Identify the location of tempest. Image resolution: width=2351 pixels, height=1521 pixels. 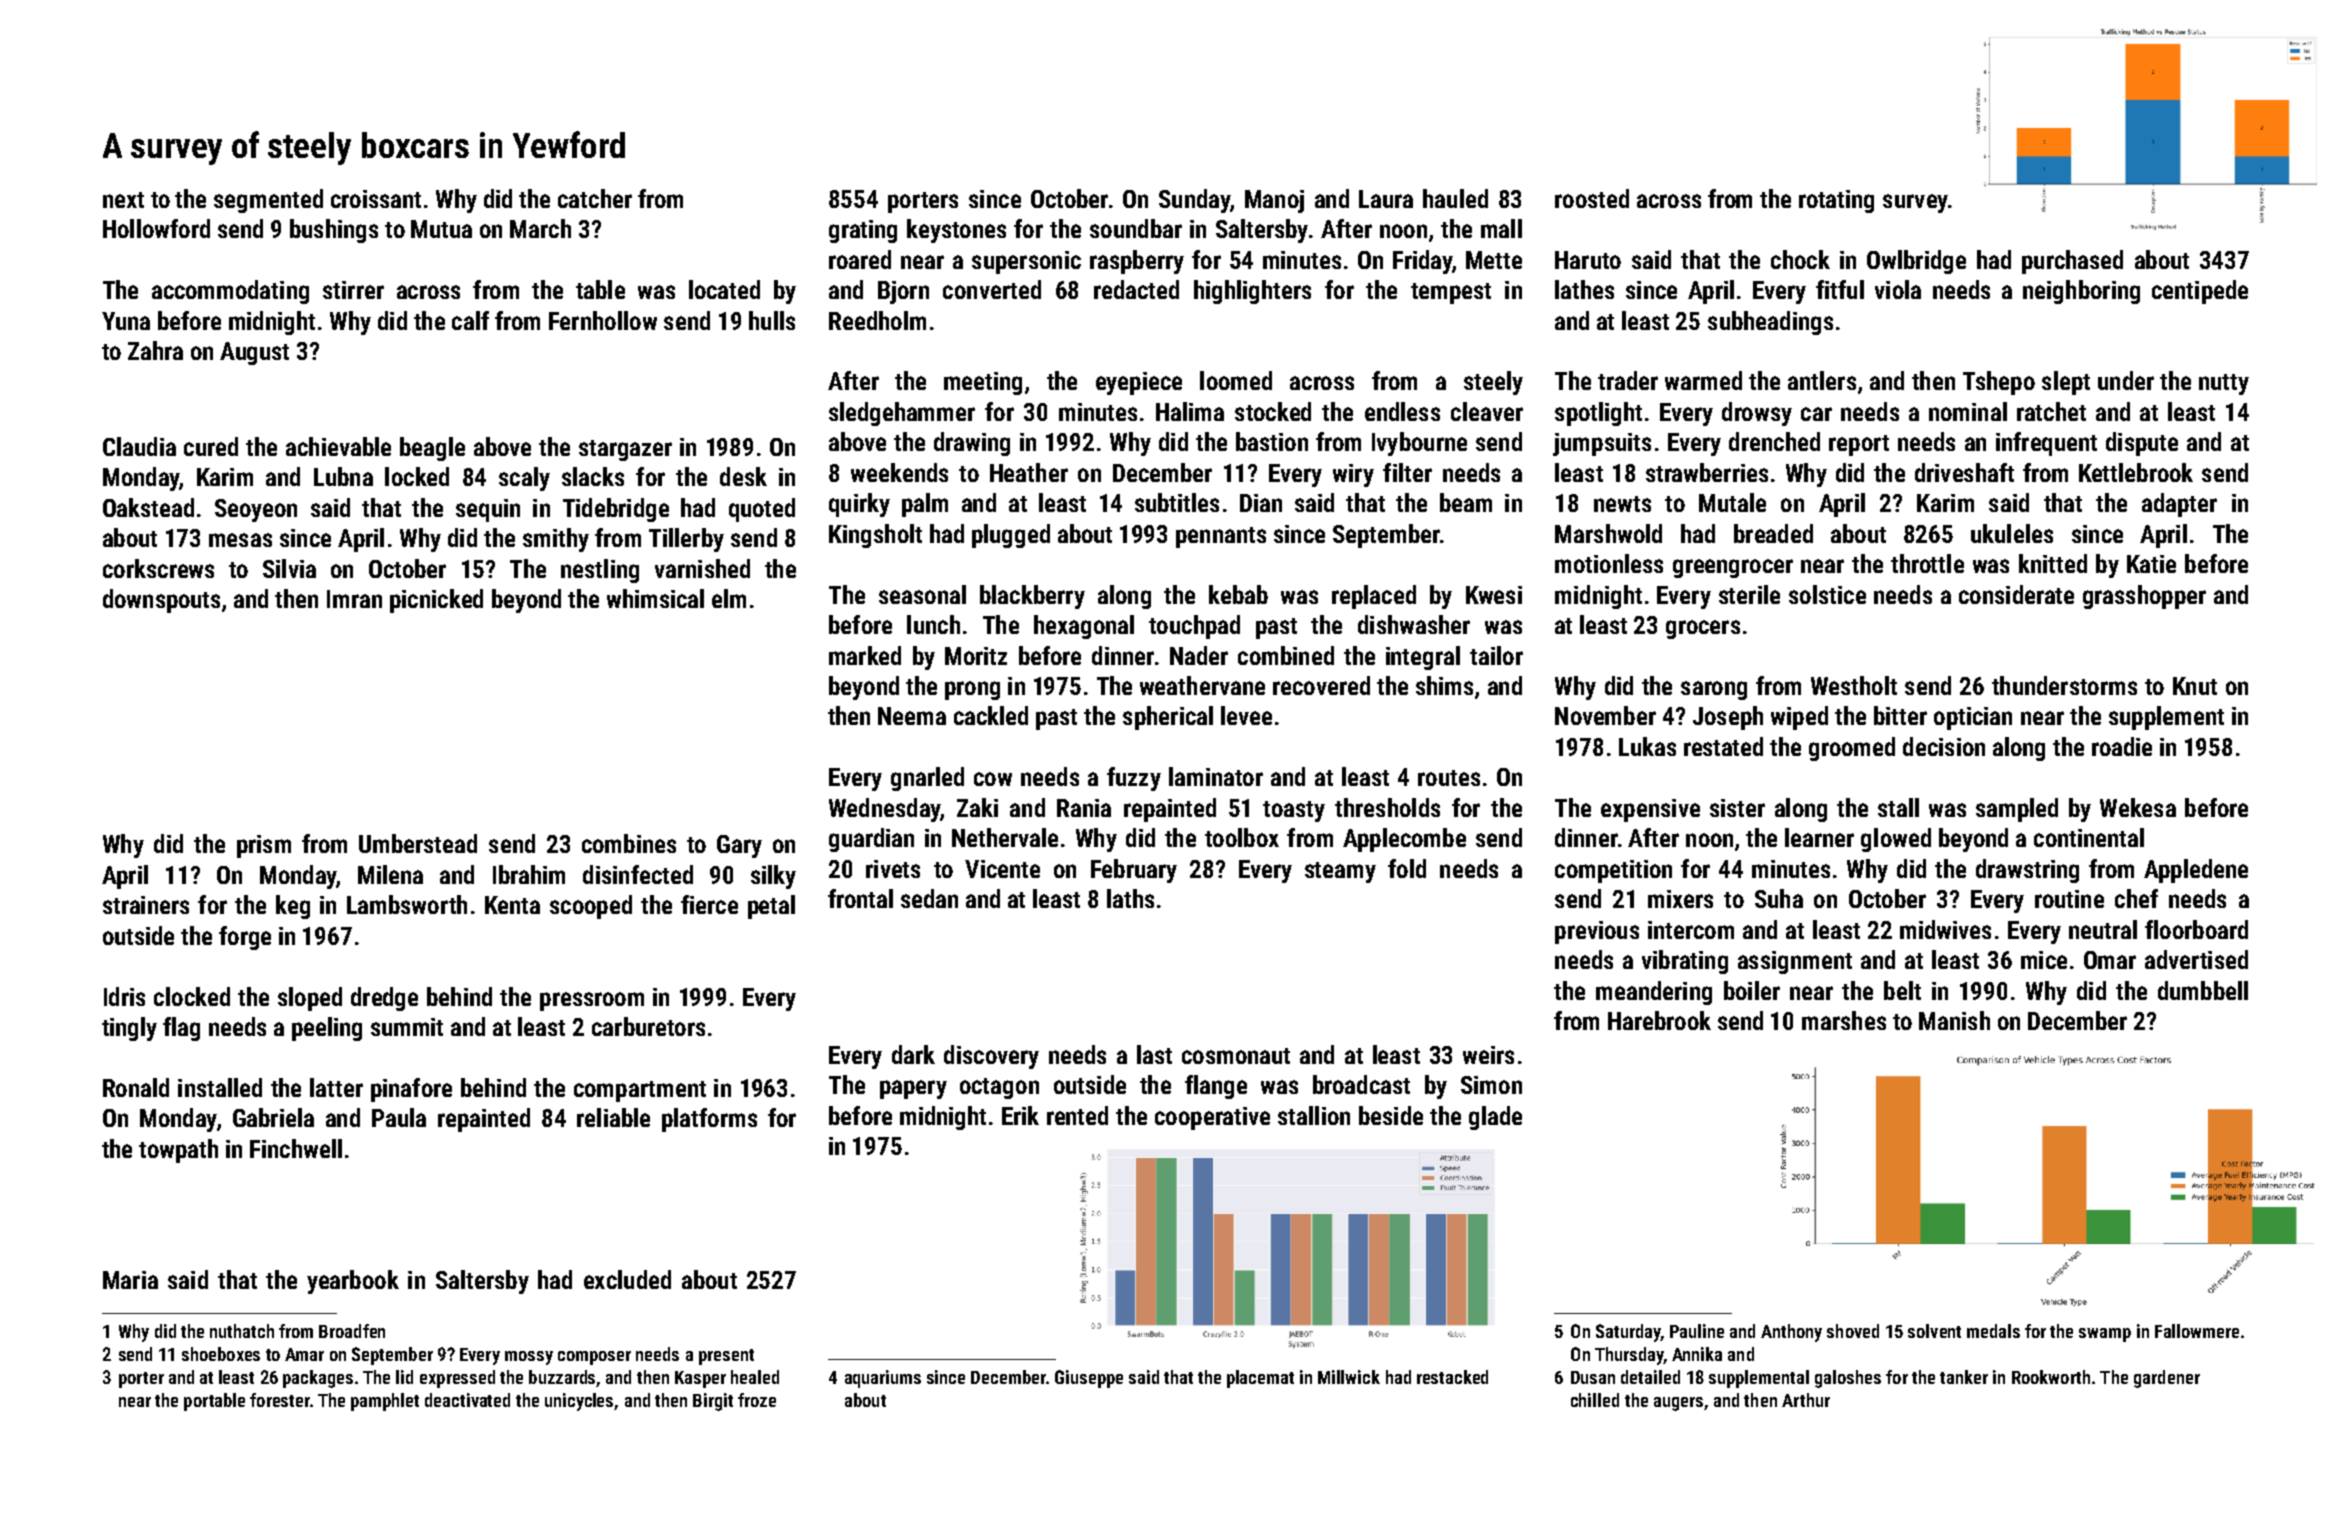
(1451, 293).
